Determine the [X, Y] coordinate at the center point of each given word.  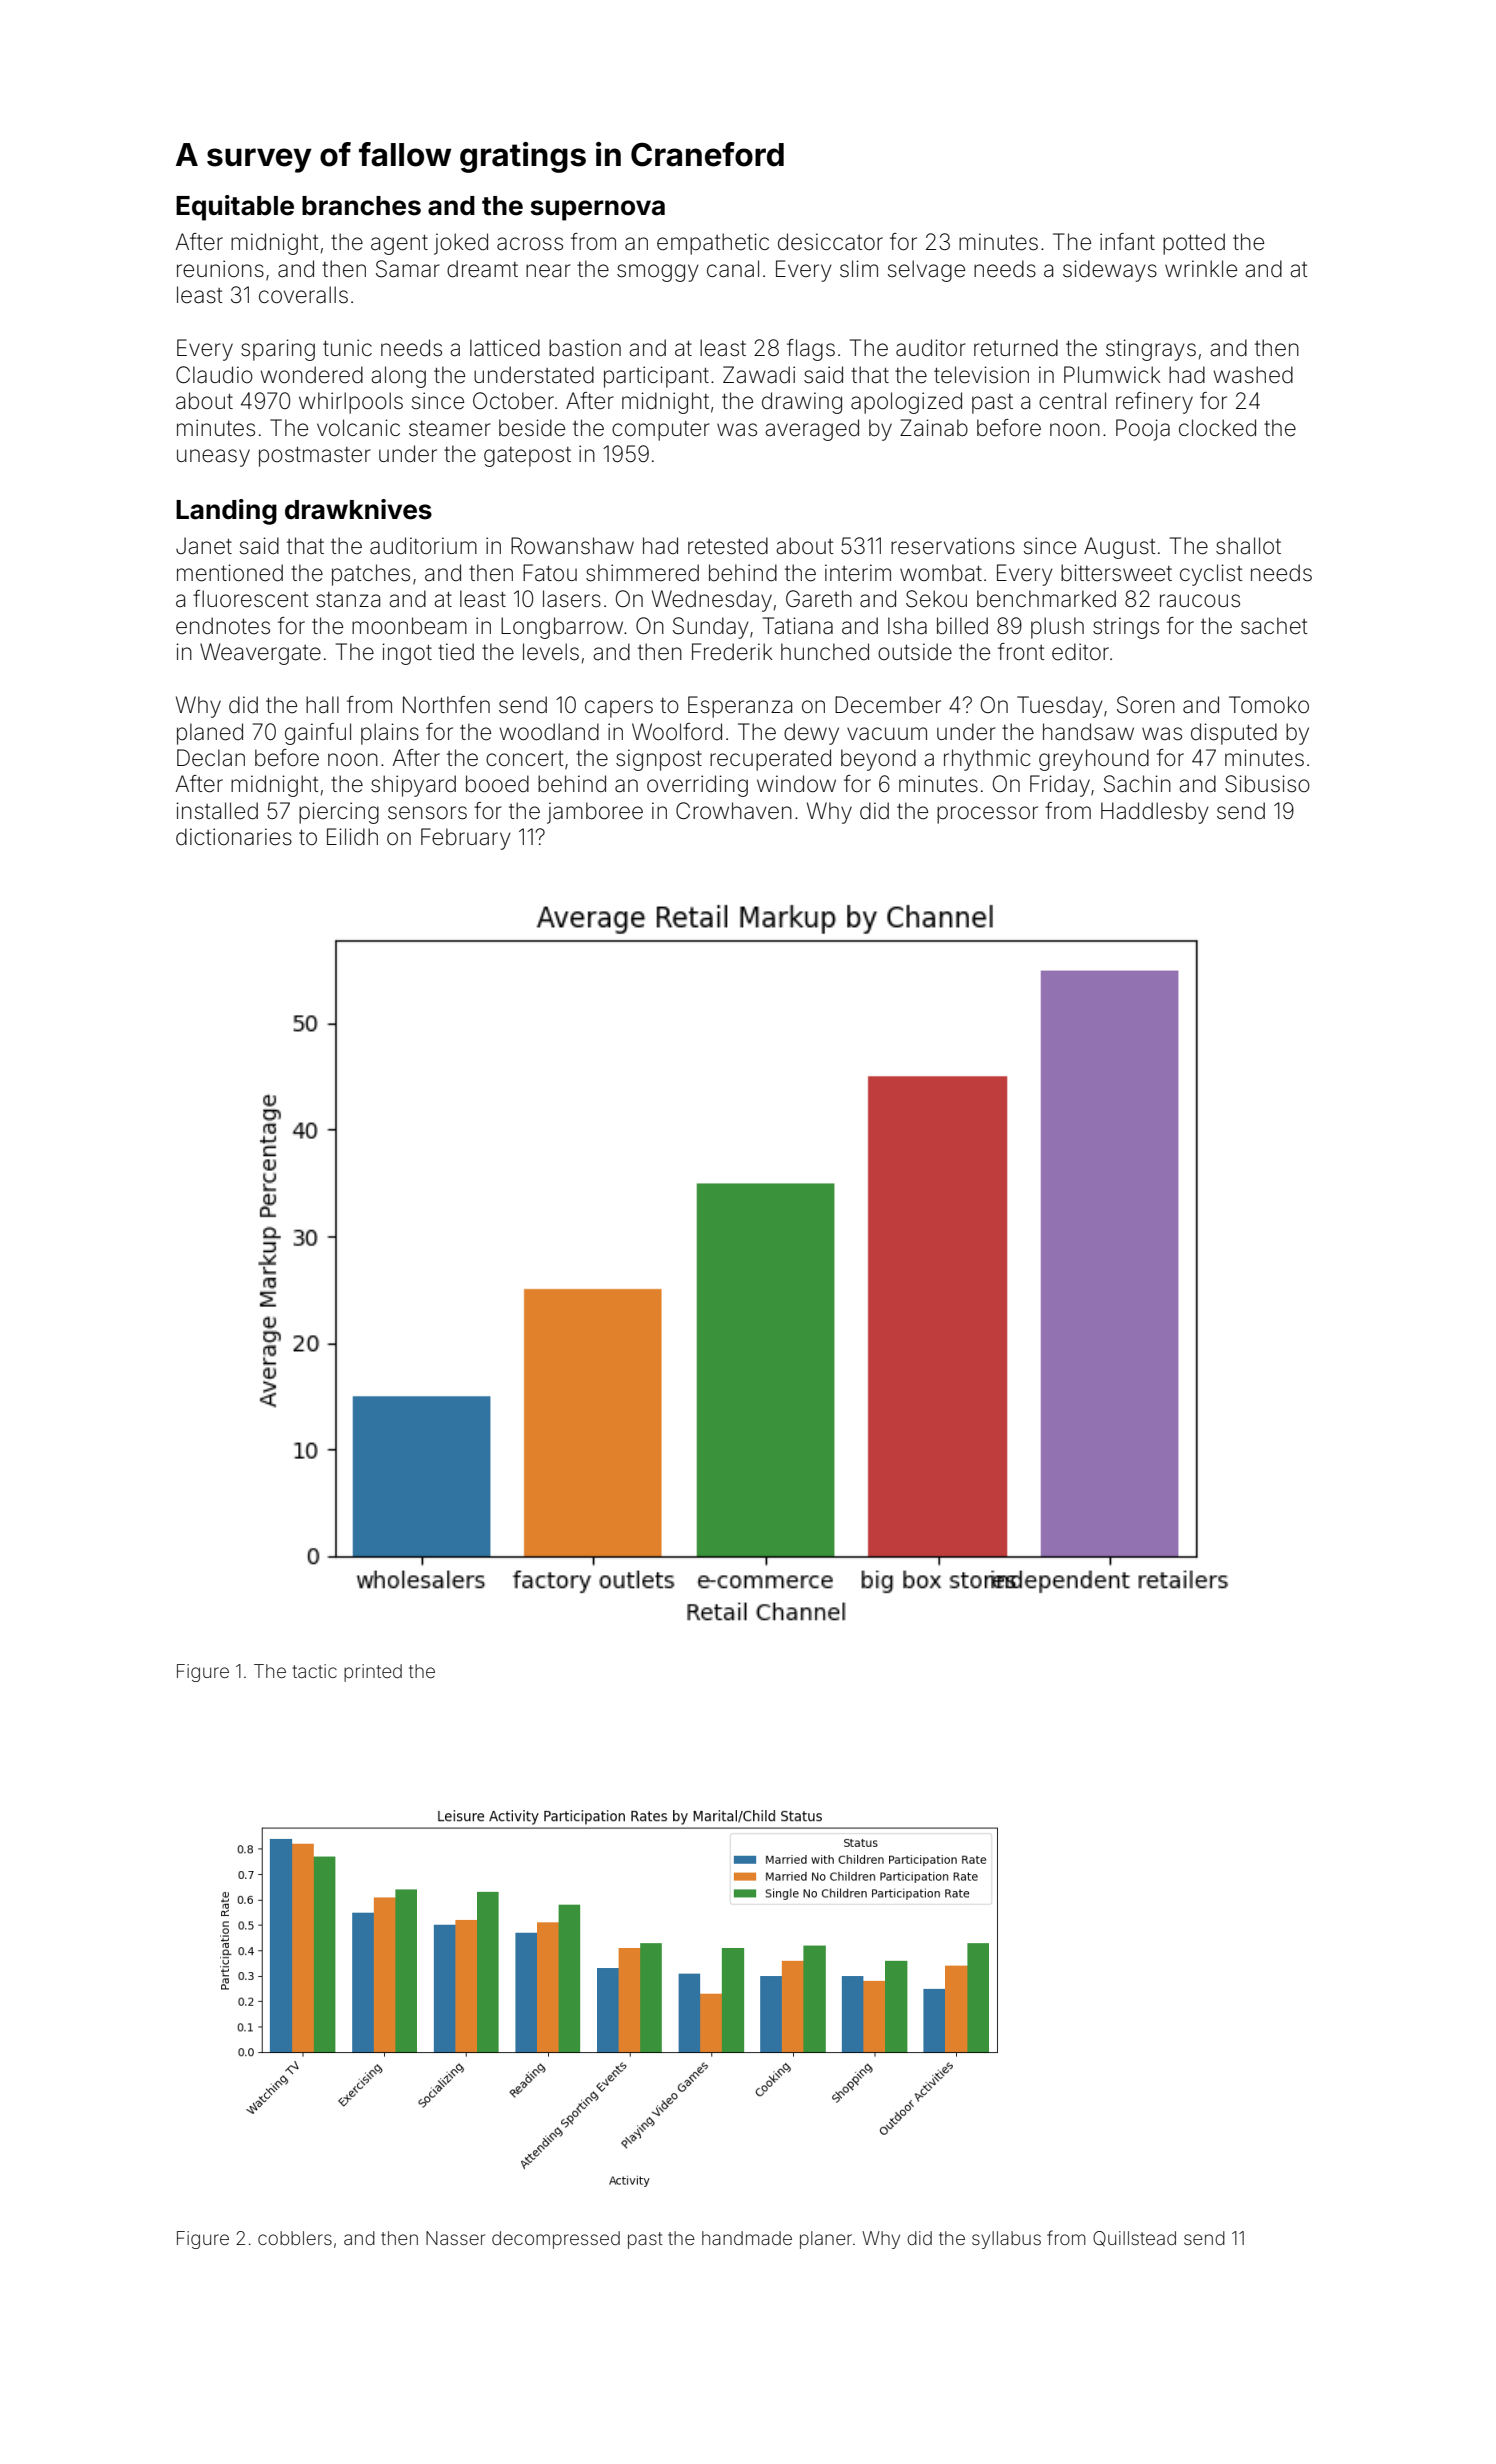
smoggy [658, 273]
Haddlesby [1155, 813]
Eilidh [352, 837]
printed [373, 1673]
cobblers [295, 2238]
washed [1253, 375]
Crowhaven [734, 811]
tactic [315, 1671]
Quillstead [1134, 2238]
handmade [747, 2238]
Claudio [214, 375]
